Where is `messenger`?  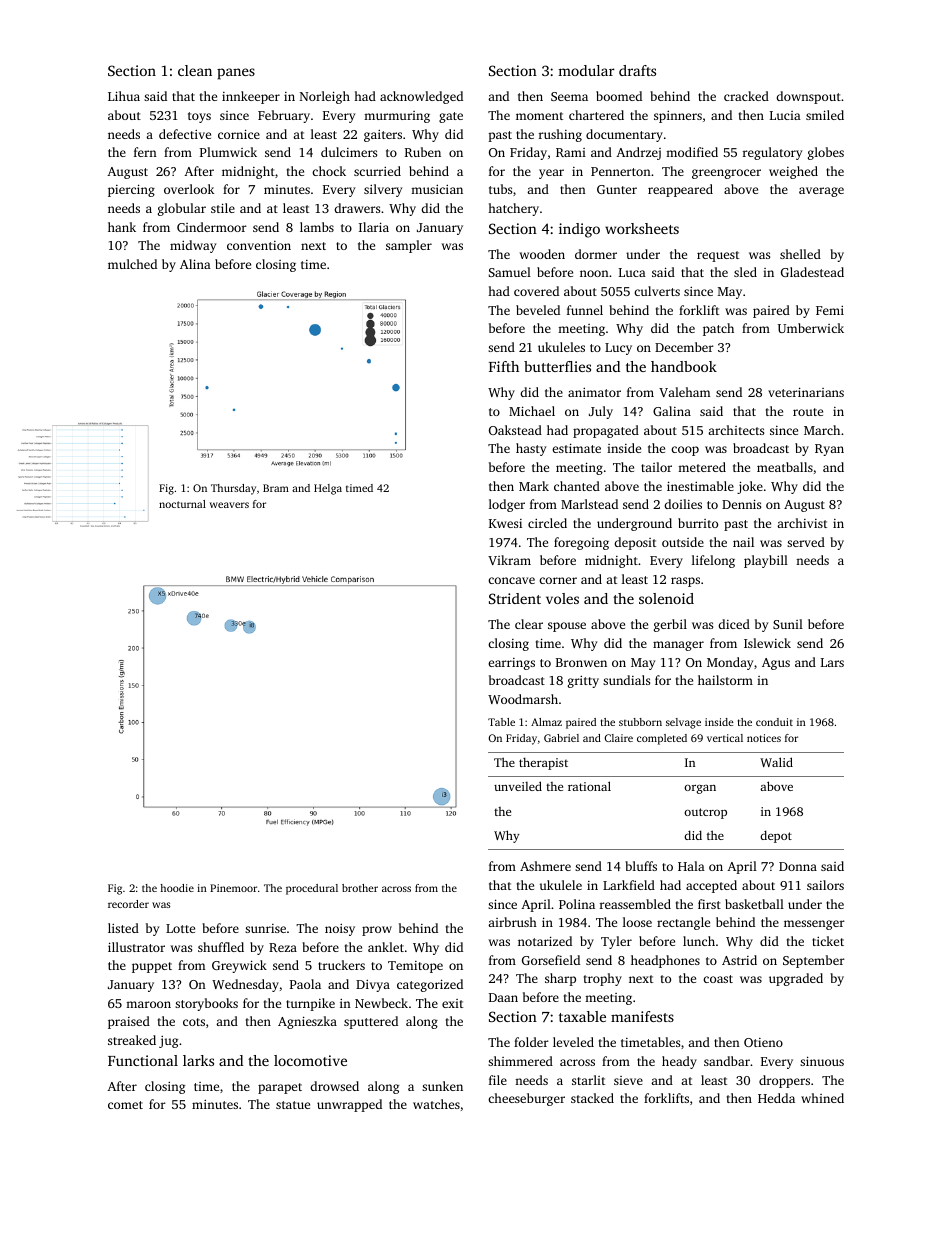 messenger is located at coordinates (814, 925).
